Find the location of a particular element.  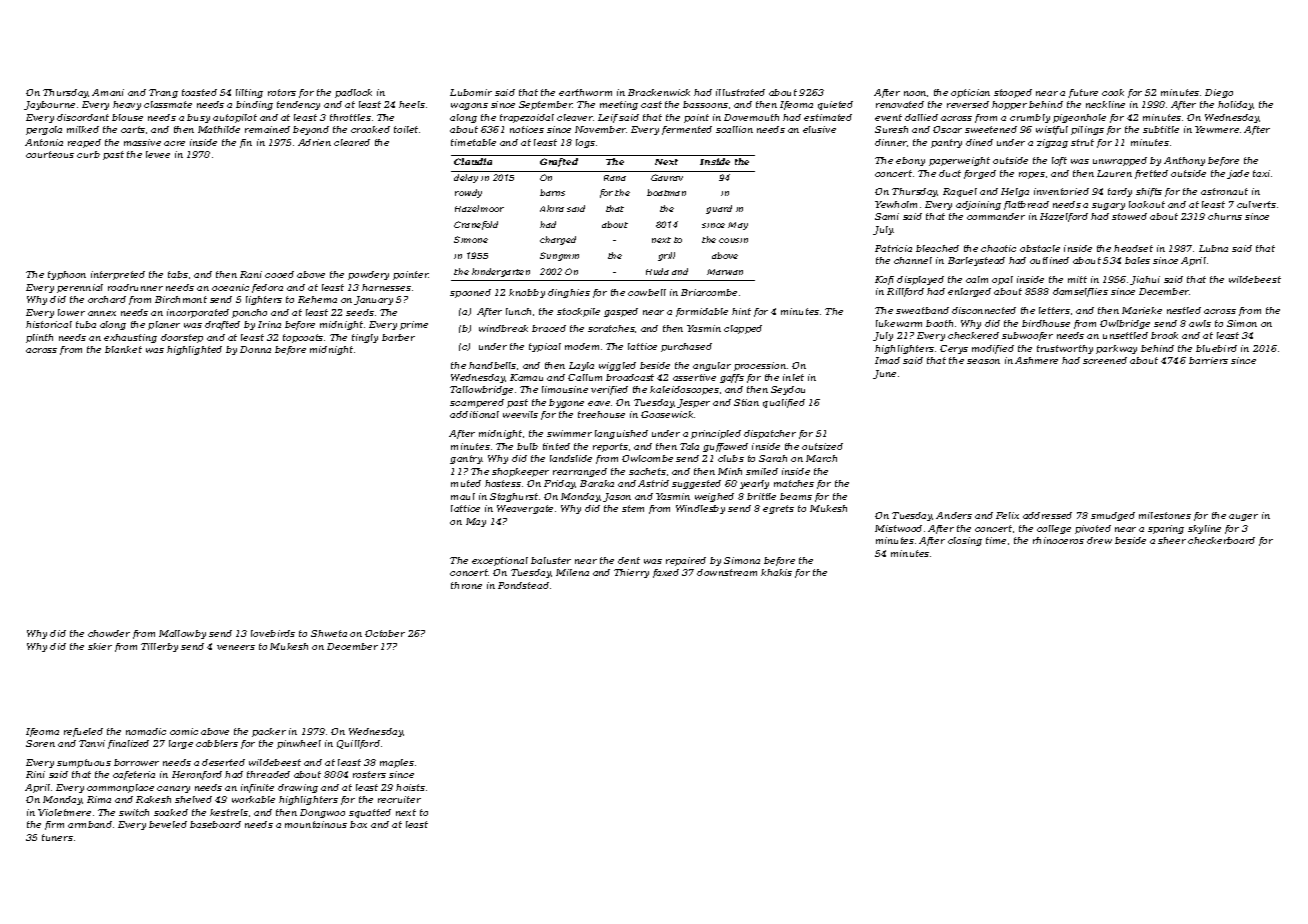

lilting is located at coordinates (249, 93).
